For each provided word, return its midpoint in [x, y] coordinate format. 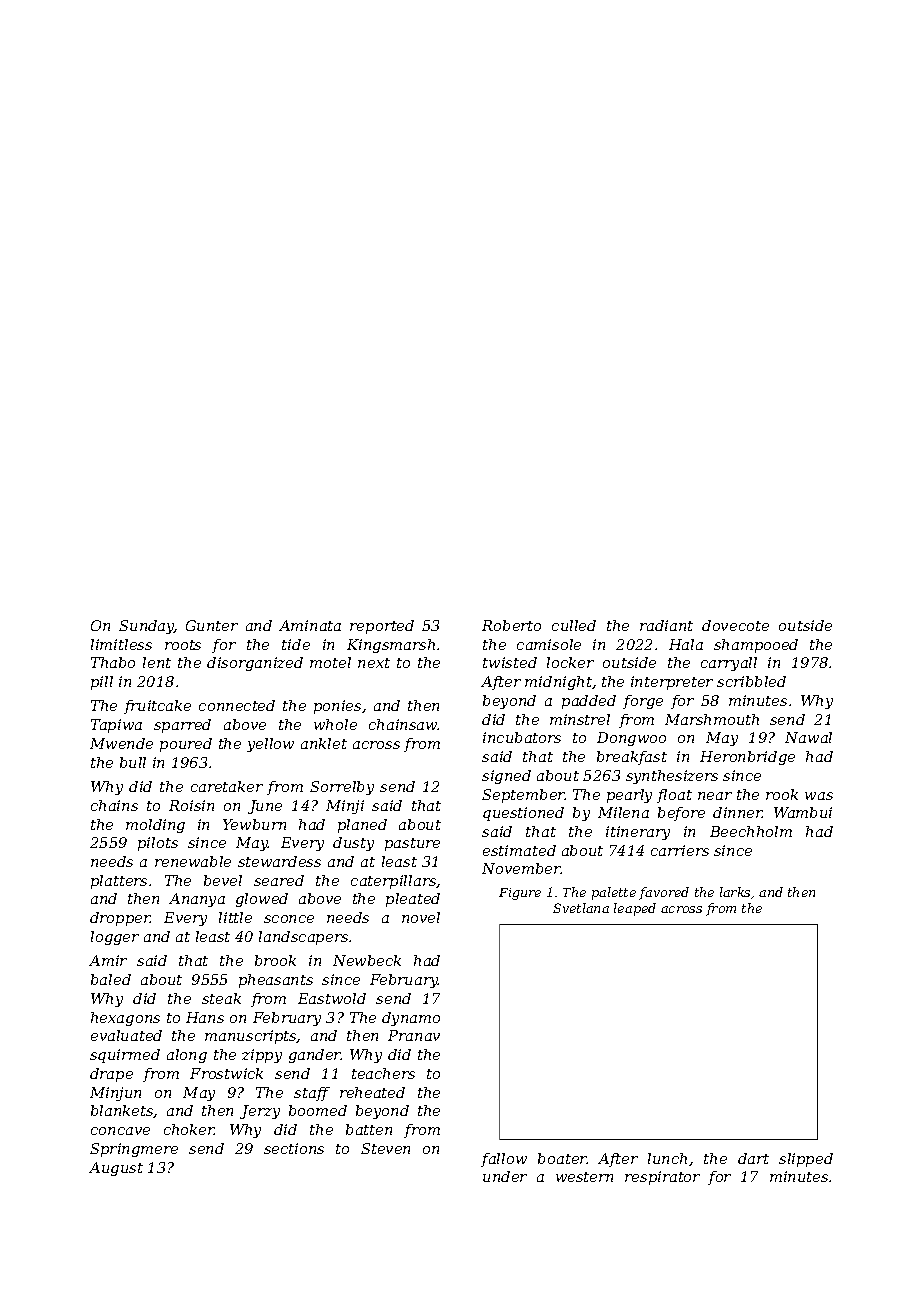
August [116, 1169]
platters [119, 882]
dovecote [735, 625]
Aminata [310, 625]
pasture [412, 844]
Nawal [808, 737]
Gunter [212, 625]
